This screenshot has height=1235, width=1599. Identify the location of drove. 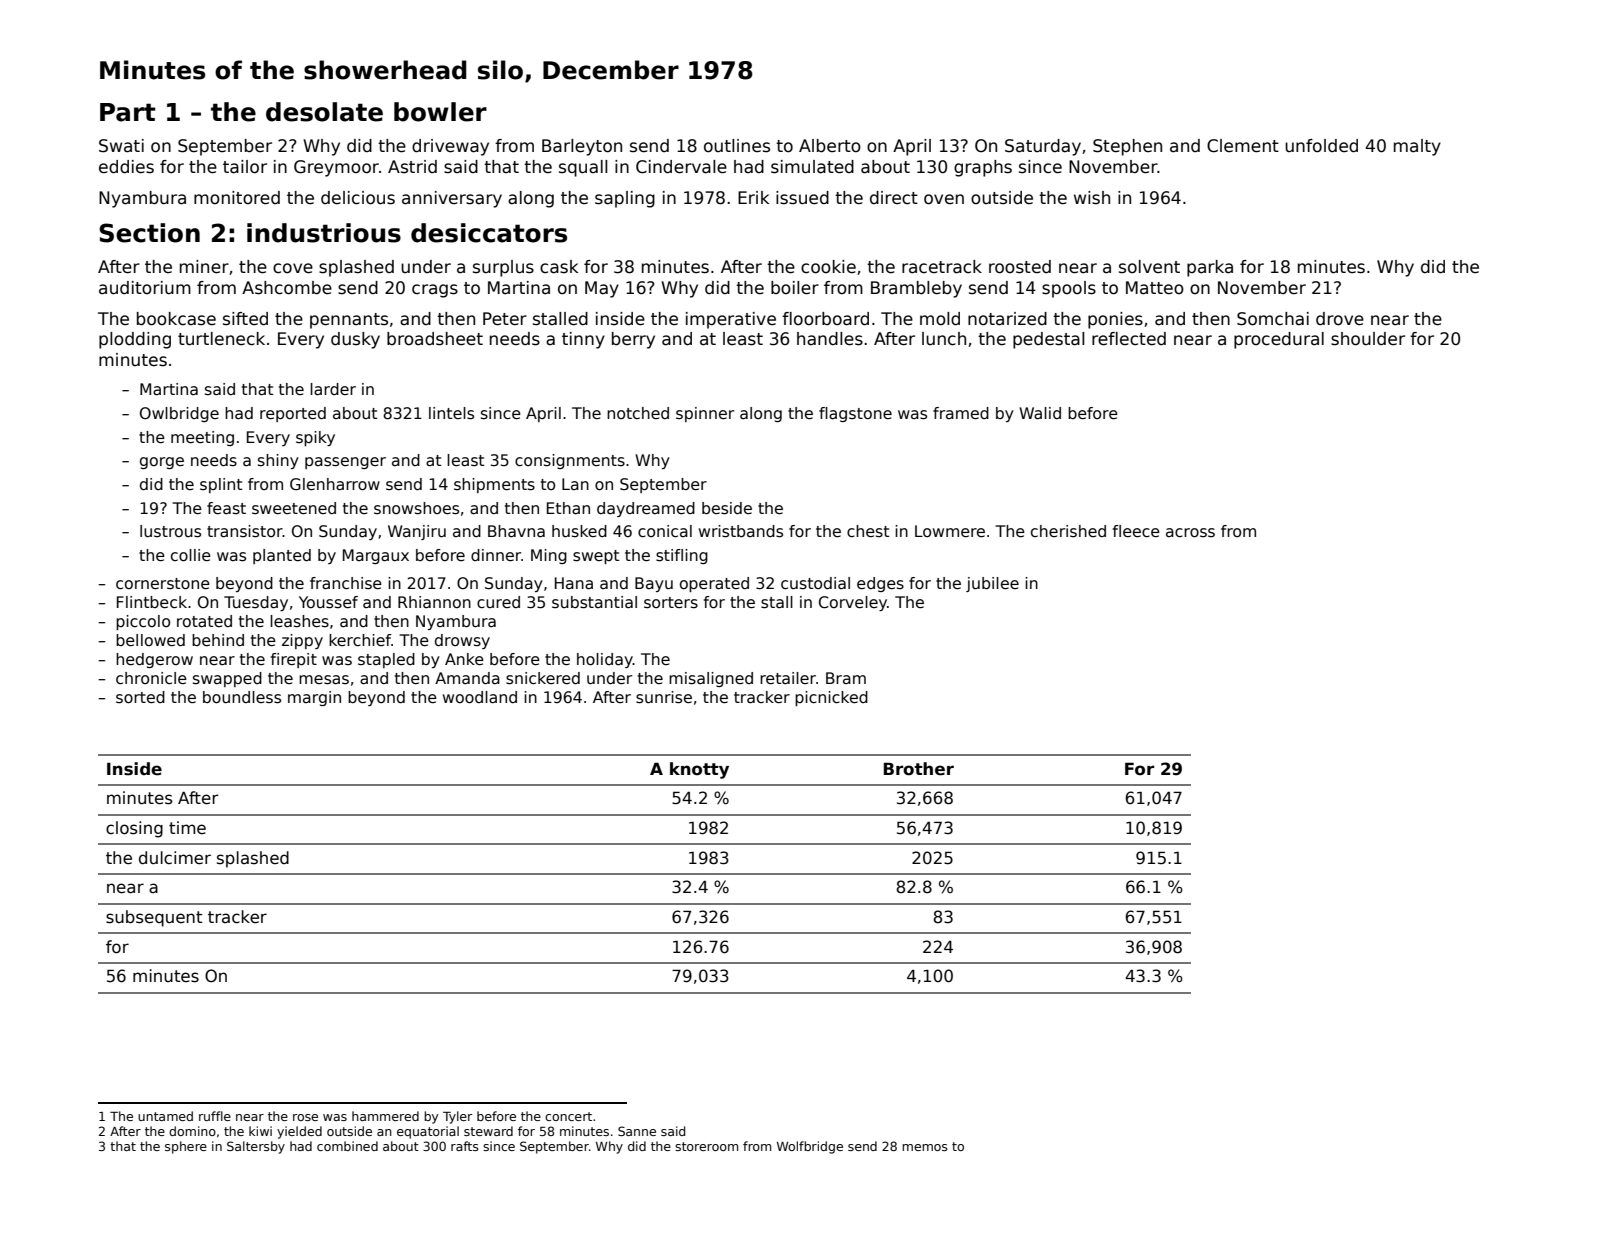
(1340, 319).
